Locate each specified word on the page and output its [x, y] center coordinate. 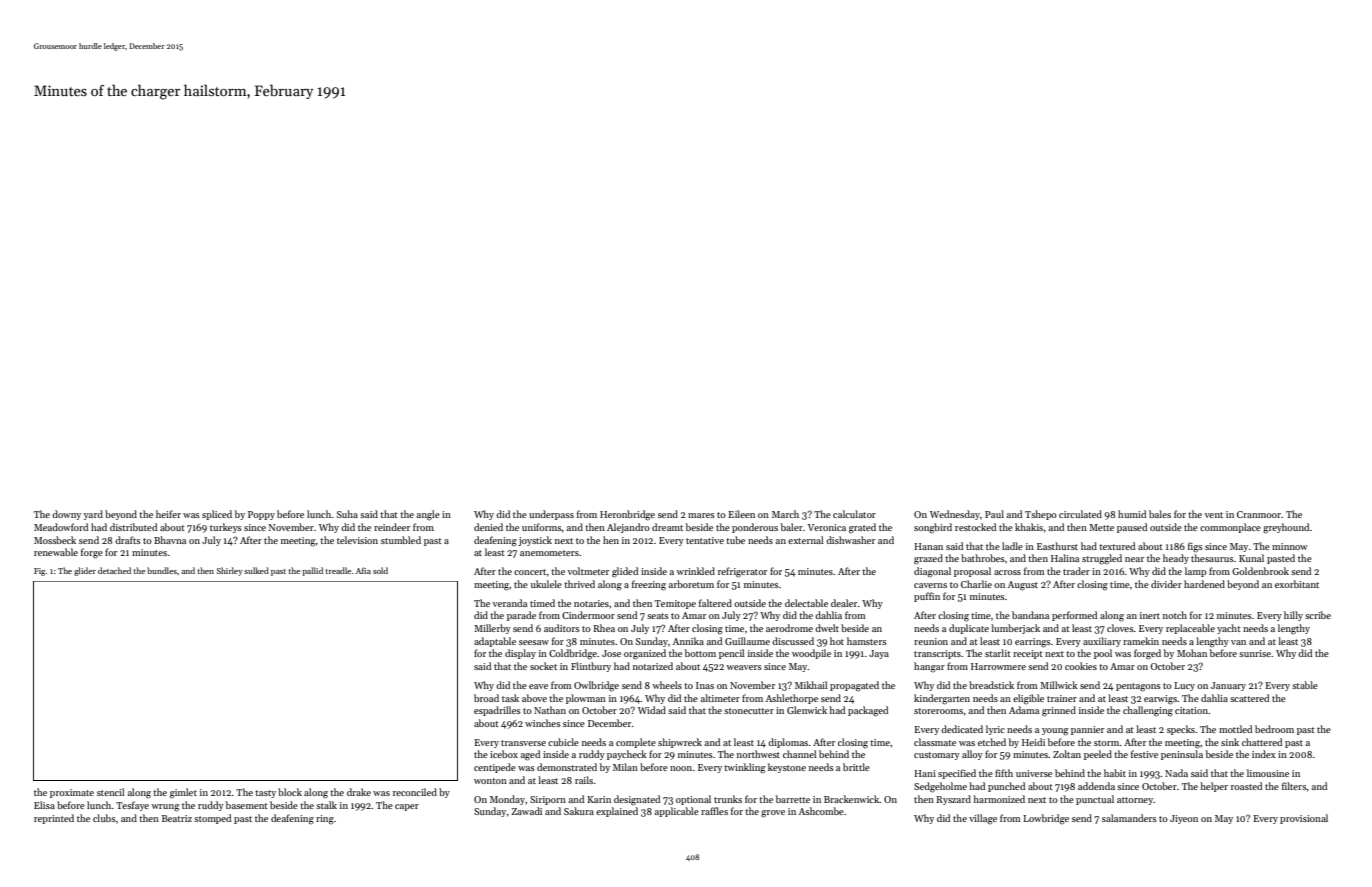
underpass [551, 515]
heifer [168, 514]
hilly [1293, 616]
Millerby [492, 629]
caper [407, 807]
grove [773, 814]
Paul [994, 514]
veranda [509, 603]
